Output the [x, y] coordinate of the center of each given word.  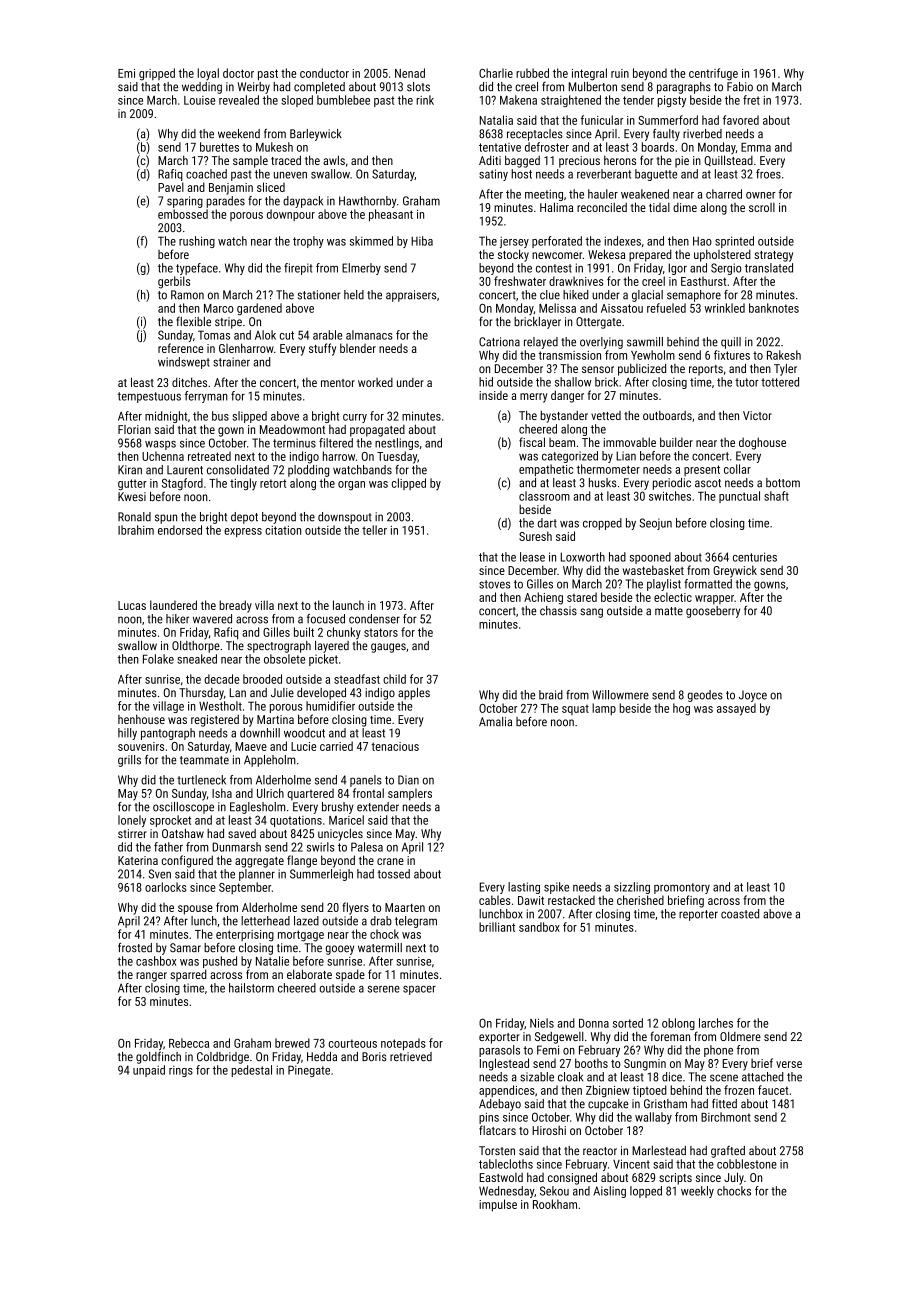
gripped [157, 74]
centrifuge [713, 74]
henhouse [141, 719]
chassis [558, 611]
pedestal [251, 1071]
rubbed [532, 73]
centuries [755, 557]
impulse [498, 1205]
